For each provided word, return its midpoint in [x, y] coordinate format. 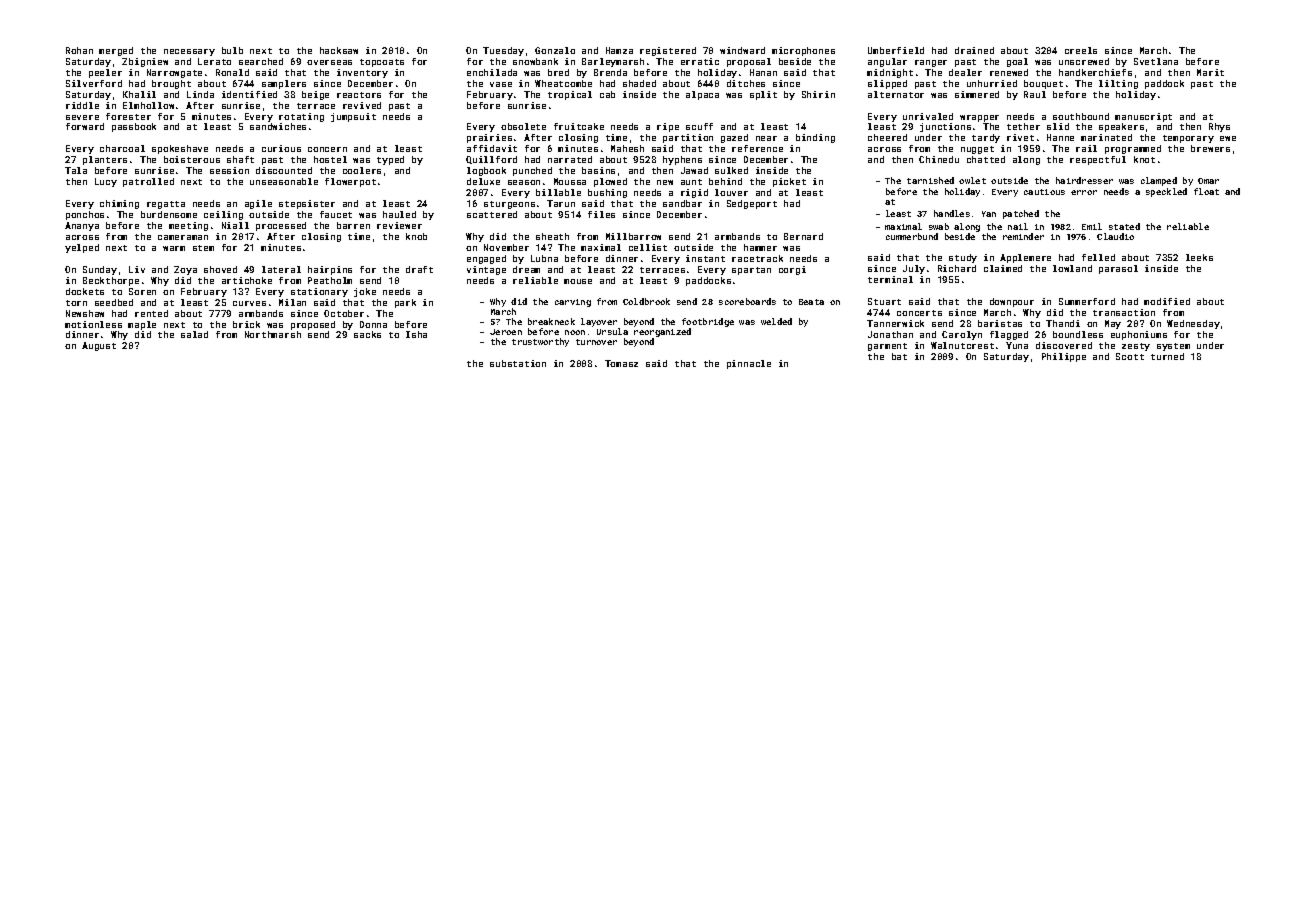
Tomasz [621, 363]
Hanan [763, 72]
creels [1081, 50]
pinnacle [749, 364]
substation [518, 363]
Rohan [79, 50]
